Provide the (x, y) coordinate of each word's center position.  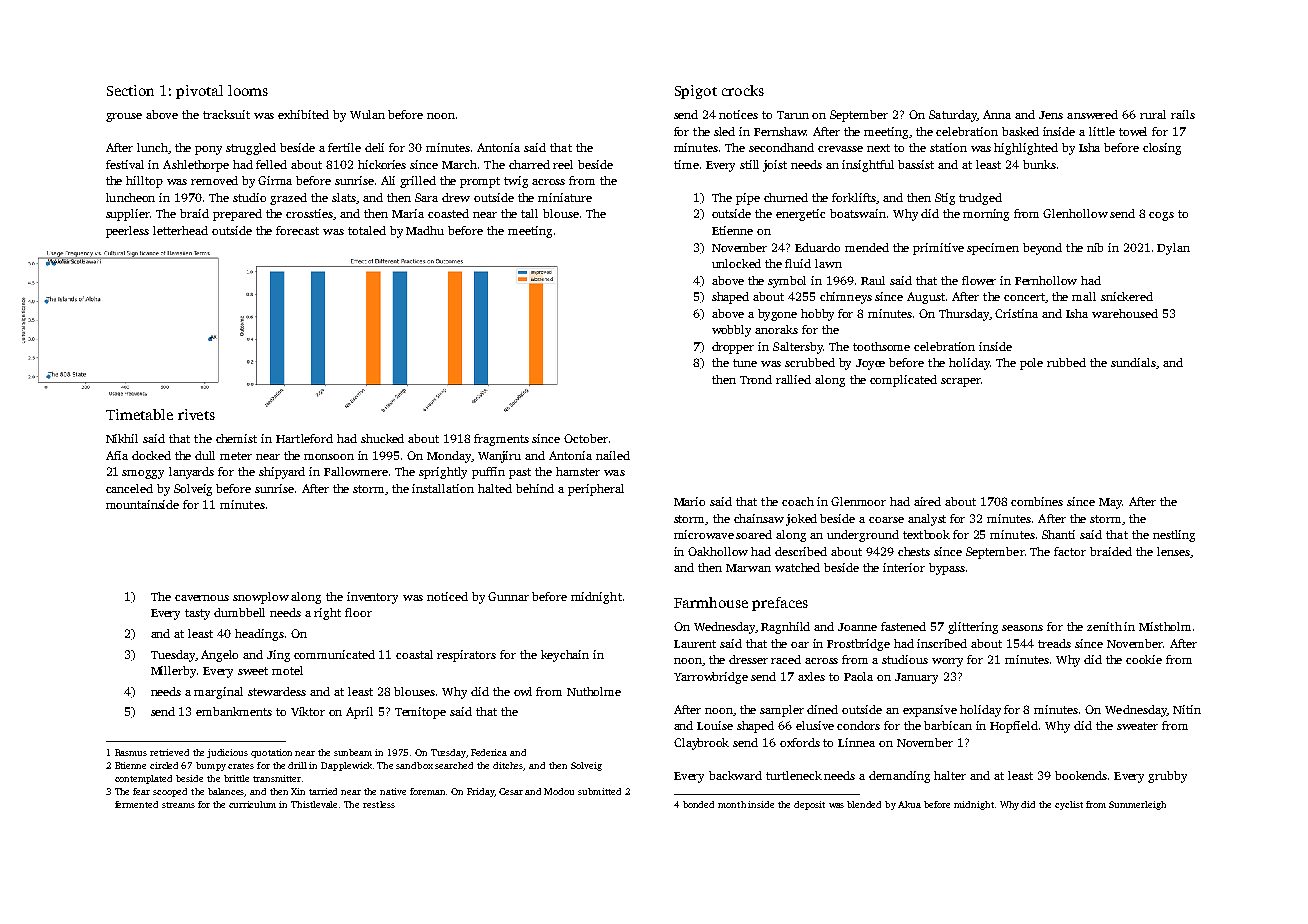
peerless (127, 232)
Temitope (420, 713)
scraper (961, 382)
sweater (1137, 726)
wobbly (731, 331)
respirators (466, 656)
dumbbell (239, 612)
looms (248, 90)
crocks (743, 90)
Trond (756, 379)
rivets (196, 414)
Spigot (696, 92)
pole (1031, 364)
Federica (489, 752)
